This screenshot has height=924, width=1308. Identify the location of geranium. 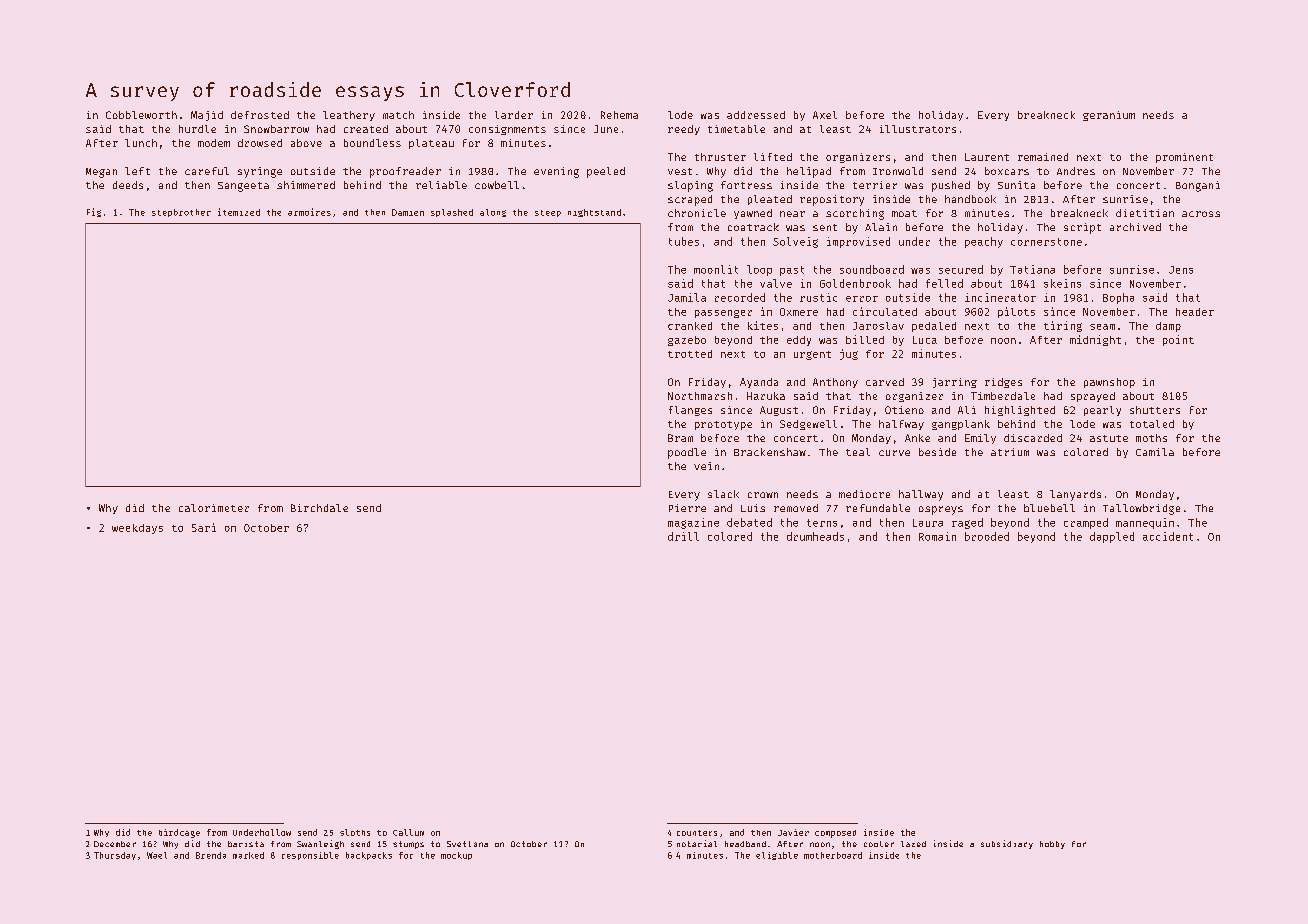
(1109, 116).
